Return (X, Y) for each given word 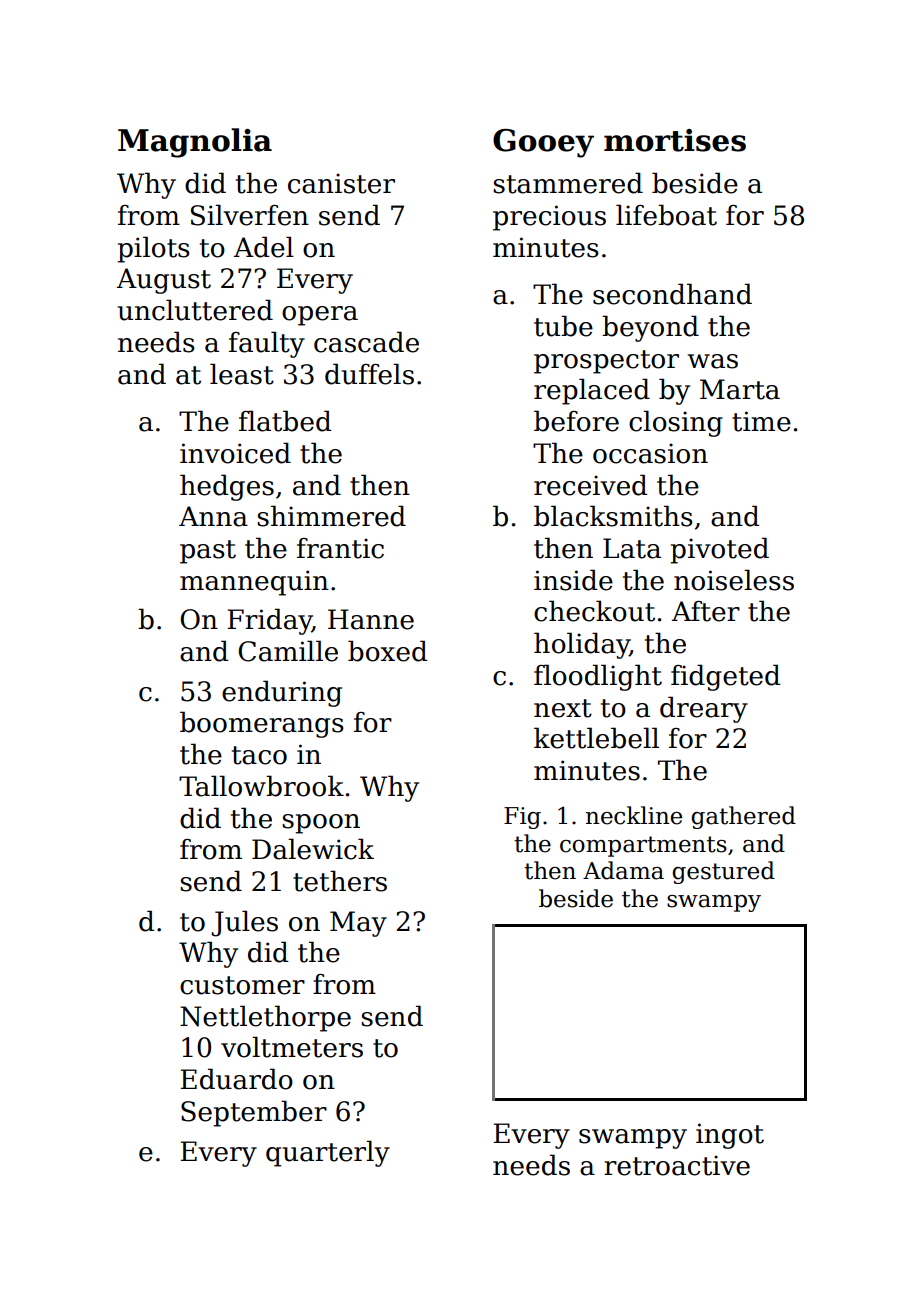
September (254, 1113)
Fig (522, 818)
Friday (269, 621)
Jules (244, 923)
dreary (704, 709)
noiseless (734, 580)
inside (573, 580)
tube (563, 326)
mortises (675, 140)
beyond (650, 328)
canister (341, 183)
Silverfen (250, 215)
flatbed (285, 421)
